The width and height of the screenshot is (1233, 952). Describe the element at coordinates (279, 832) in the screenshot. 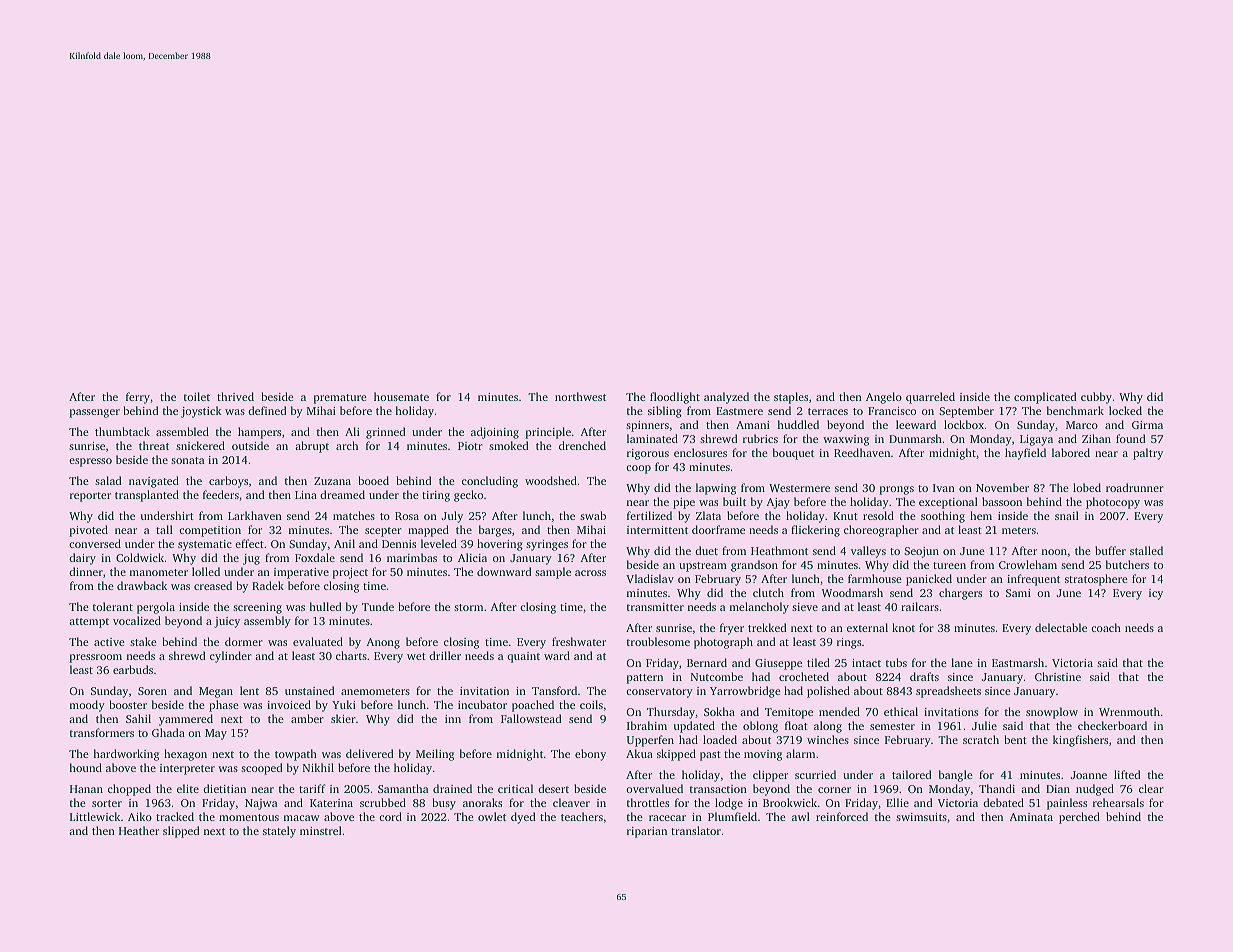

I see `stately` at that location.
